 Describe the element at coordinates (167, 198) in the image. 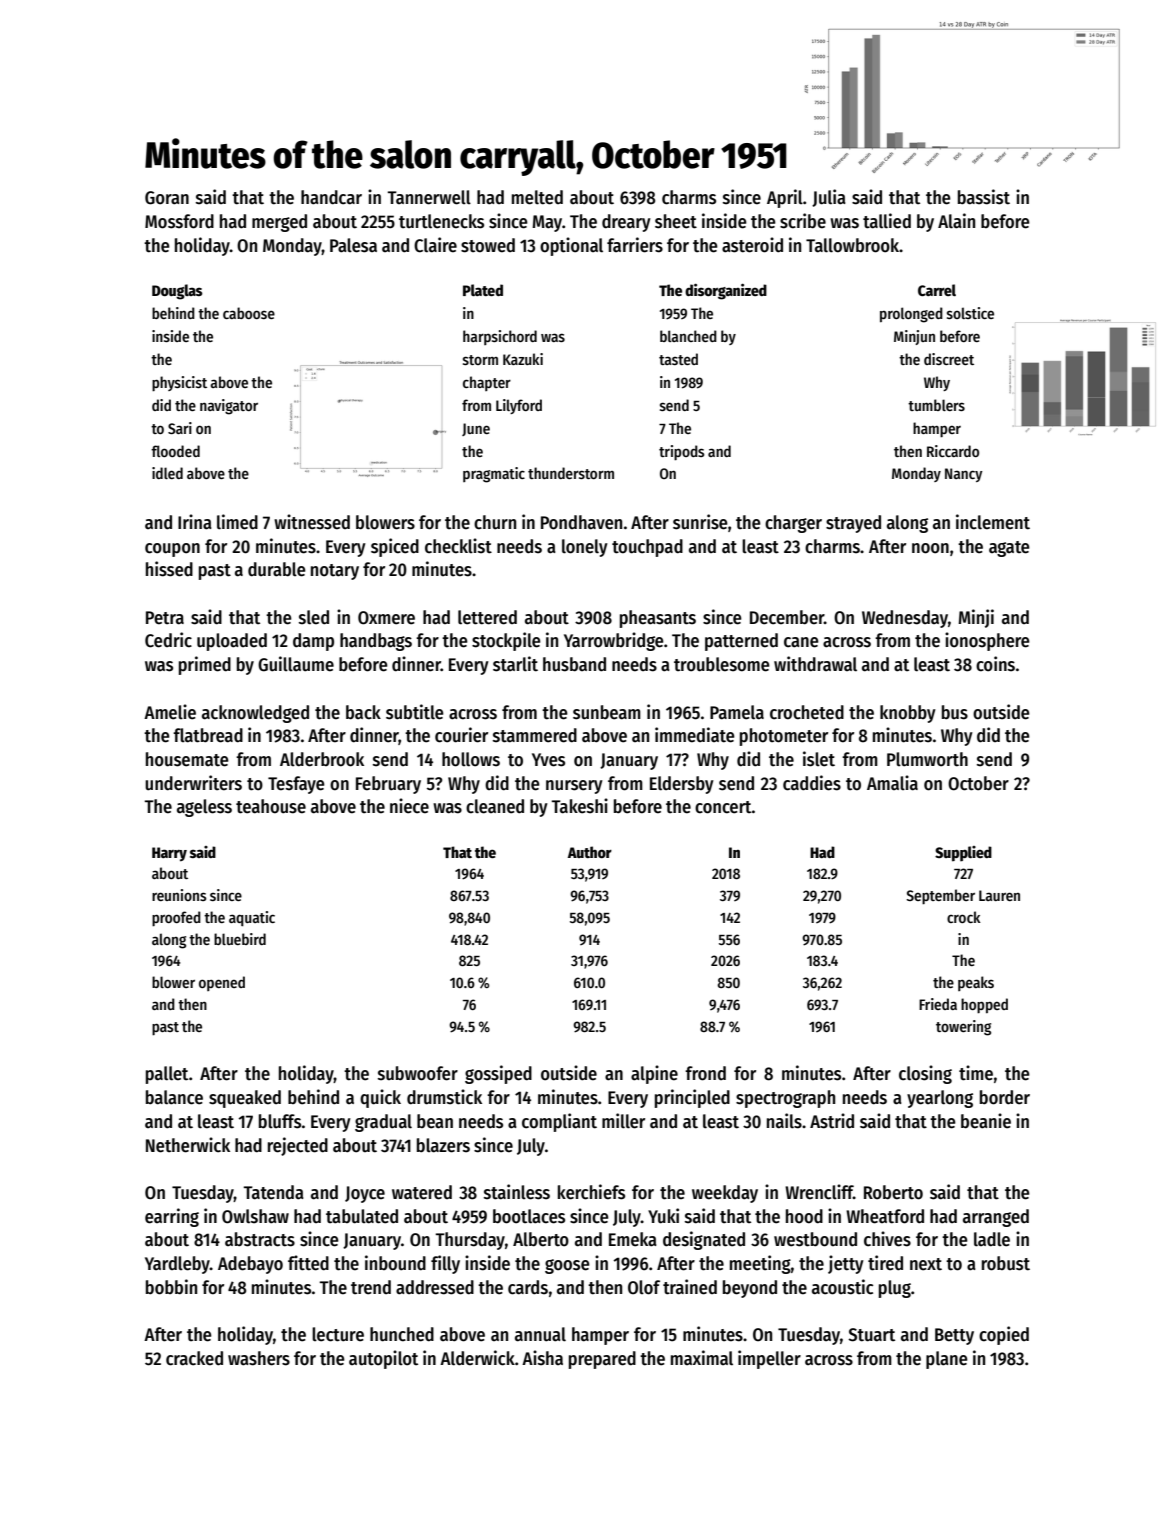

I see `Goran` at that location.
